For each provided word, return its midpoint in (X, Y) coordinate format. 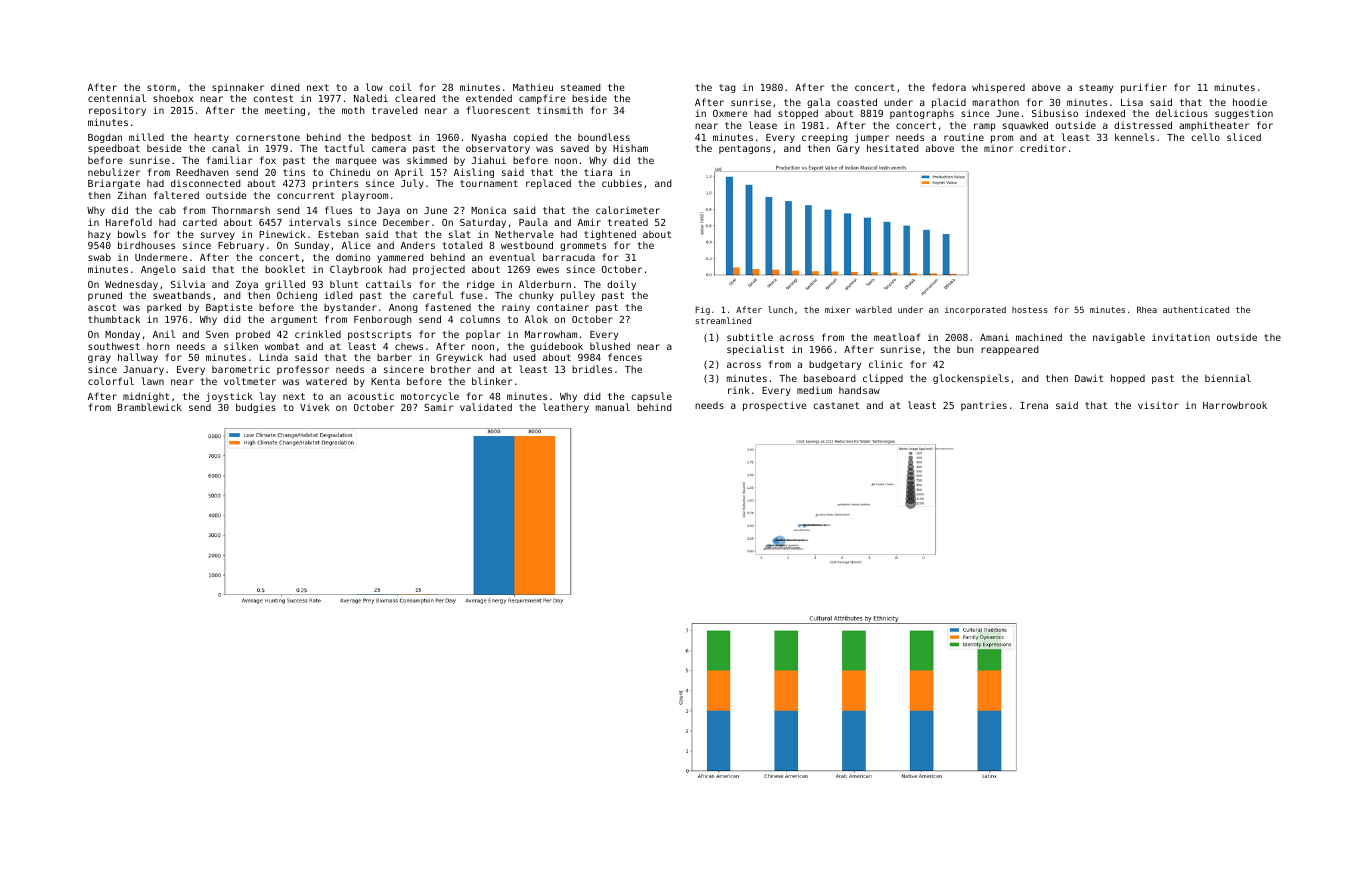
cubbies (622, 183)
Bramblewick (150, 407)
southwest (114, 346)
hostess (1030, 310)
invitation (1181, 337)
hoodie (1250, 102)
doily (621, 285)
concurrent (306, 195)
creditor (1043, 148)
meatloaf (897, 337)
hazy (99, 235)
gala (818, 103)
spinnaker (238, 88)
